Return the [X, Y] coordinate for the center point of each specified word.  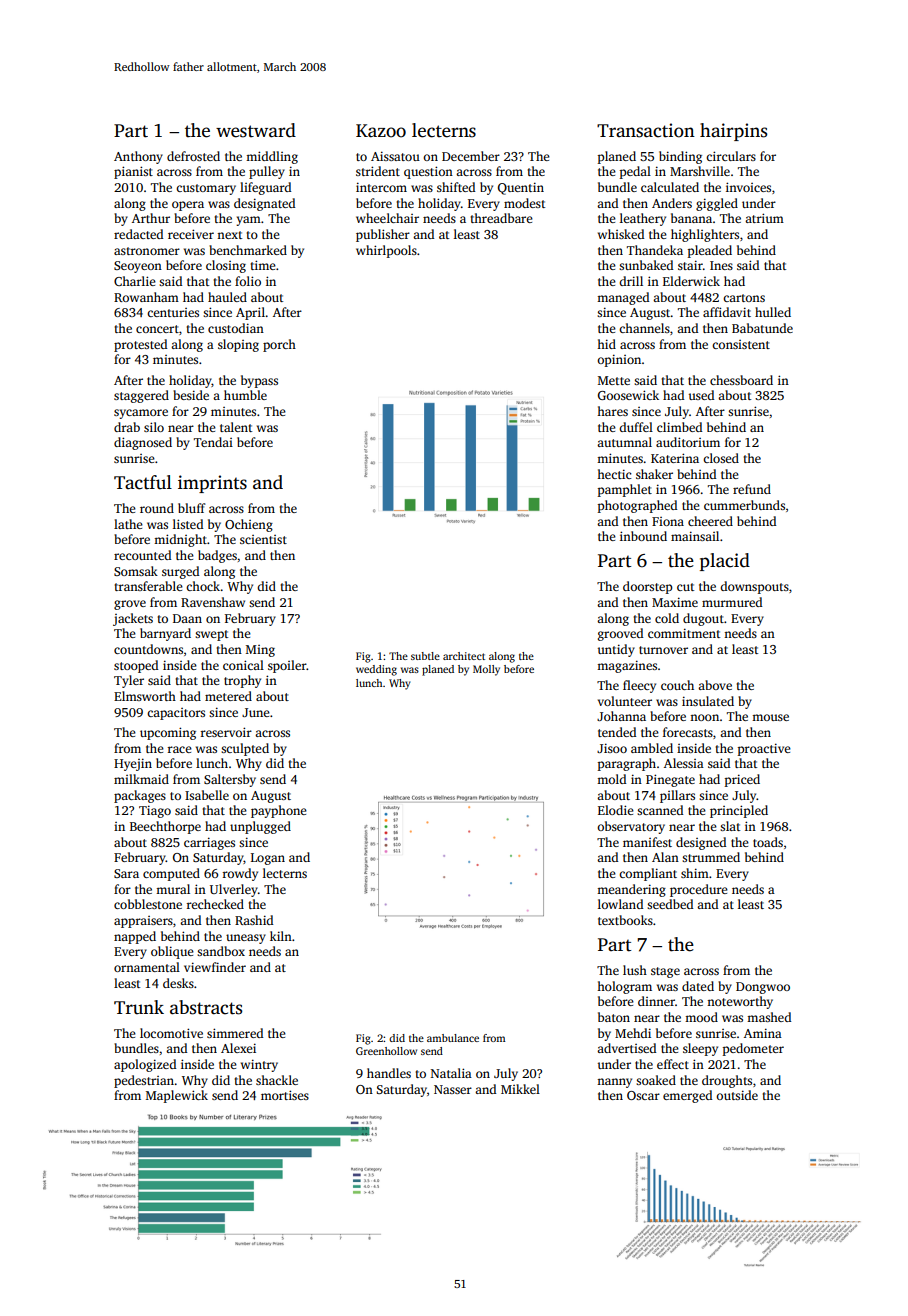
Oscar [643, 1095]
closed [721, 458]
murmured [732, 602]
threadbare [502, 218]
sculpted [245, 749]
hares [612, 411]
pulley [267, 172]
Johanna [621, 716]
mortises [285, 1095]
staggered [141, 396]
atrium [764, 218]
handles [389, 1073]
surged [180, 572]
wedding [376, 670]
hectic [614, 474]
